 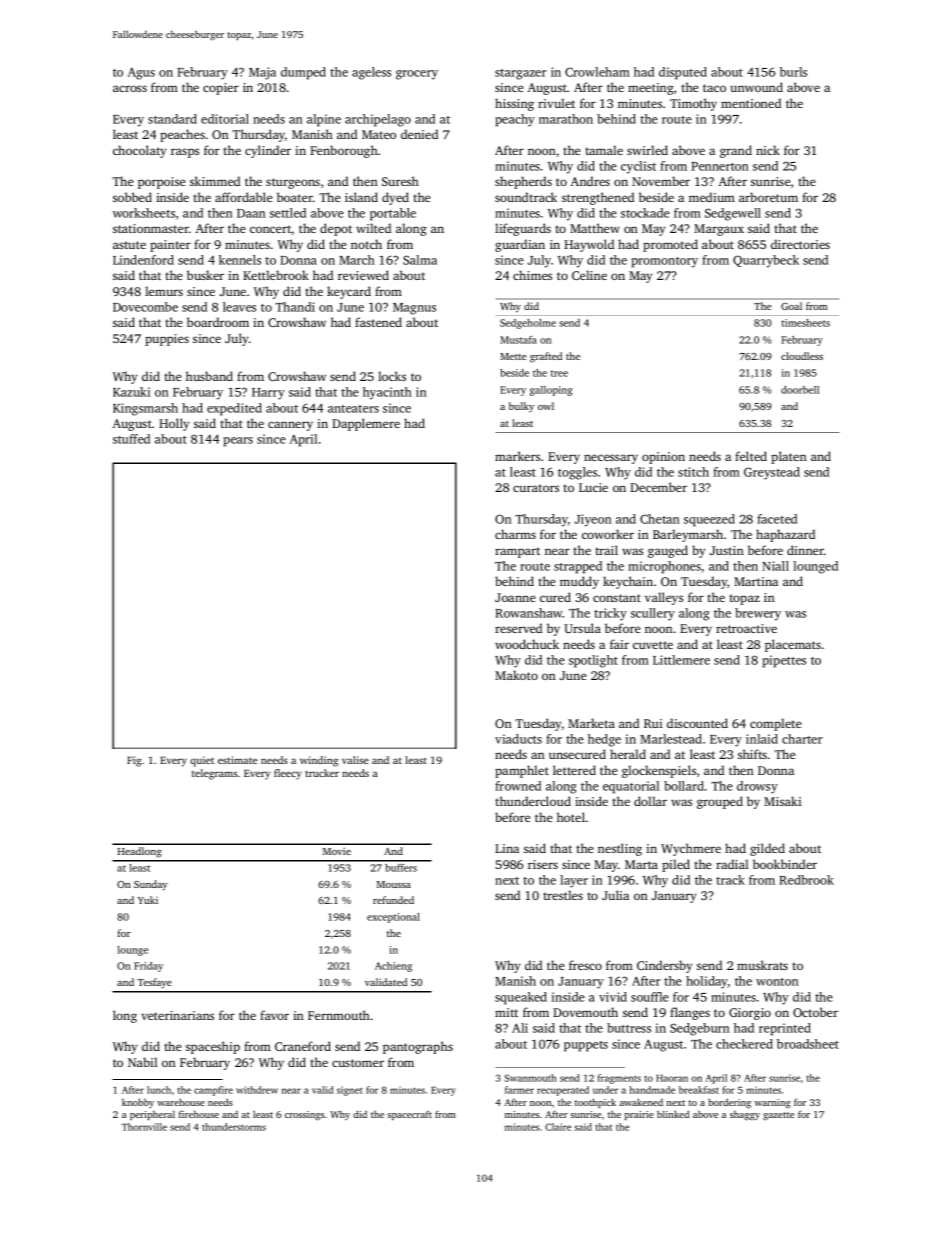 I want to click on stargazer, so click(x=521, y=74).
